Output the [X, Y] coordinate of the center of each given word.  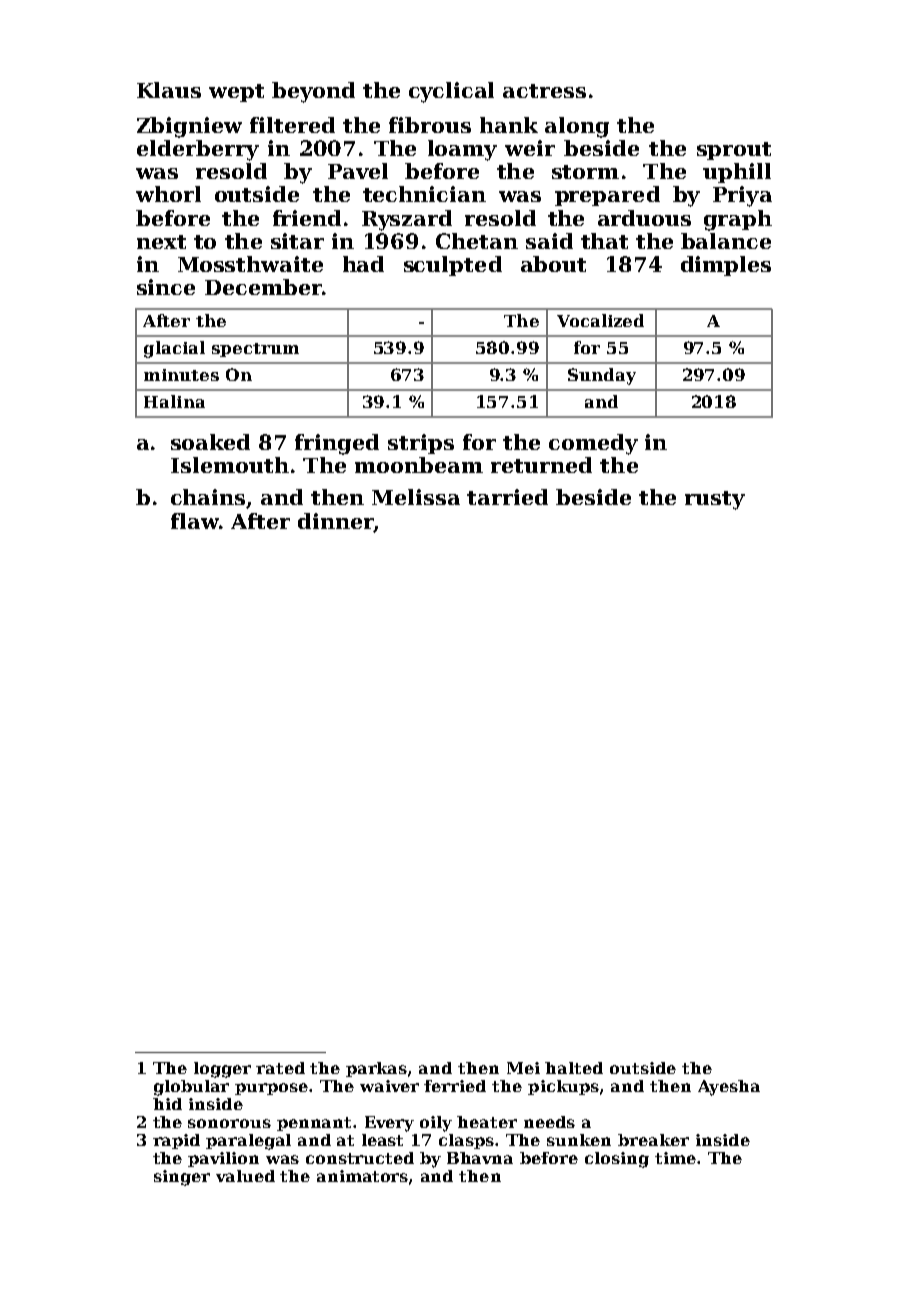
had [363, 264]
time [675, 1158]
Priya [742, 196]
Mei [523, 1068]
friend [307, 218]
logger [222, 1070]
